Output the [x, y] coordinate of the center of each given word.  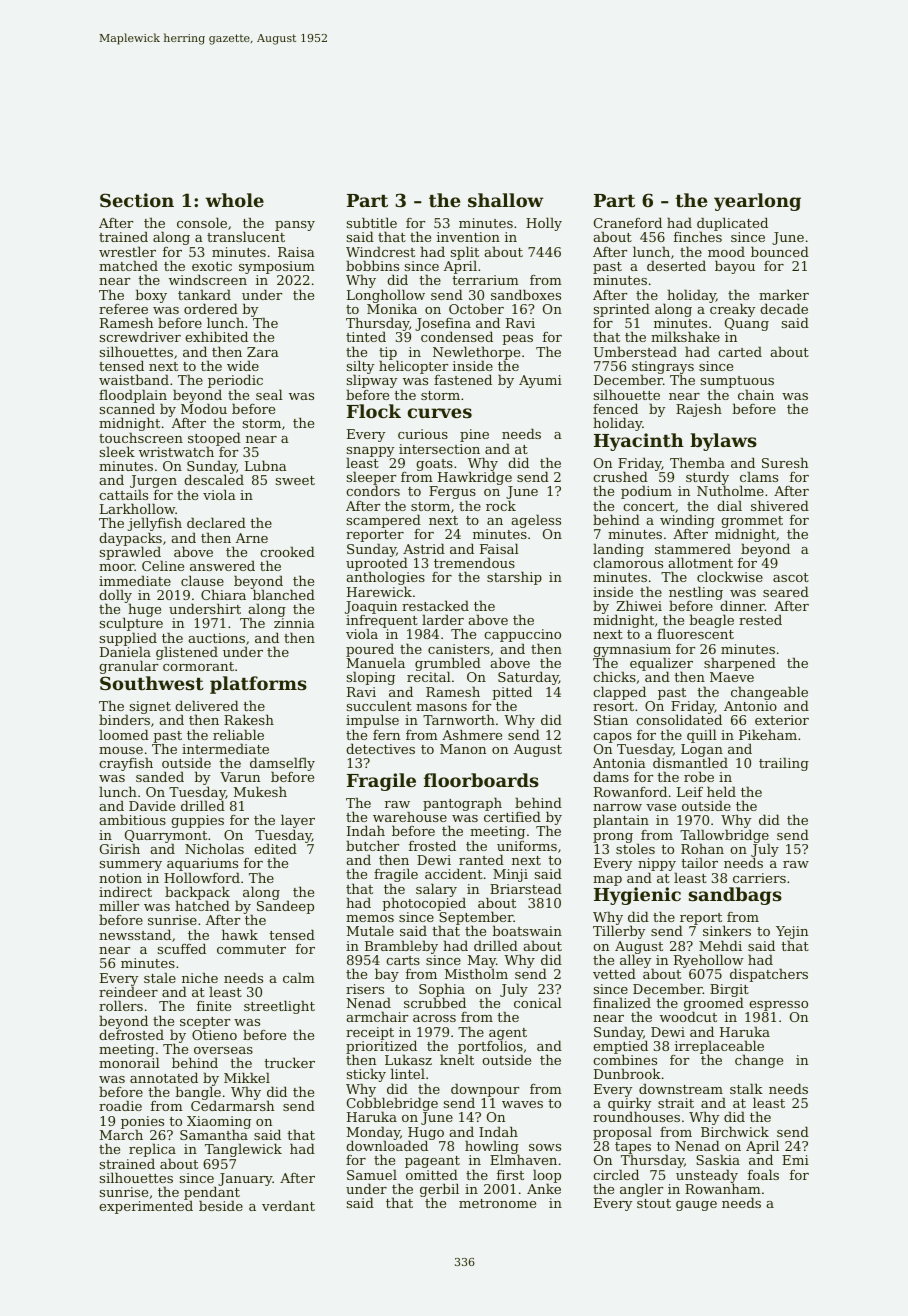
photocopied [424, 904]
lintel [407, 1073]
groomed [714, 1005]
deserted [676, 265]
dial [729, 505]
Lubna [266, 465]
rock [501, 505]
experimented [146, 1207]
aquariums [202, 864]
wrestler [127, 251]
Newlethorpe [476, 353]
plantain [621, 821]
